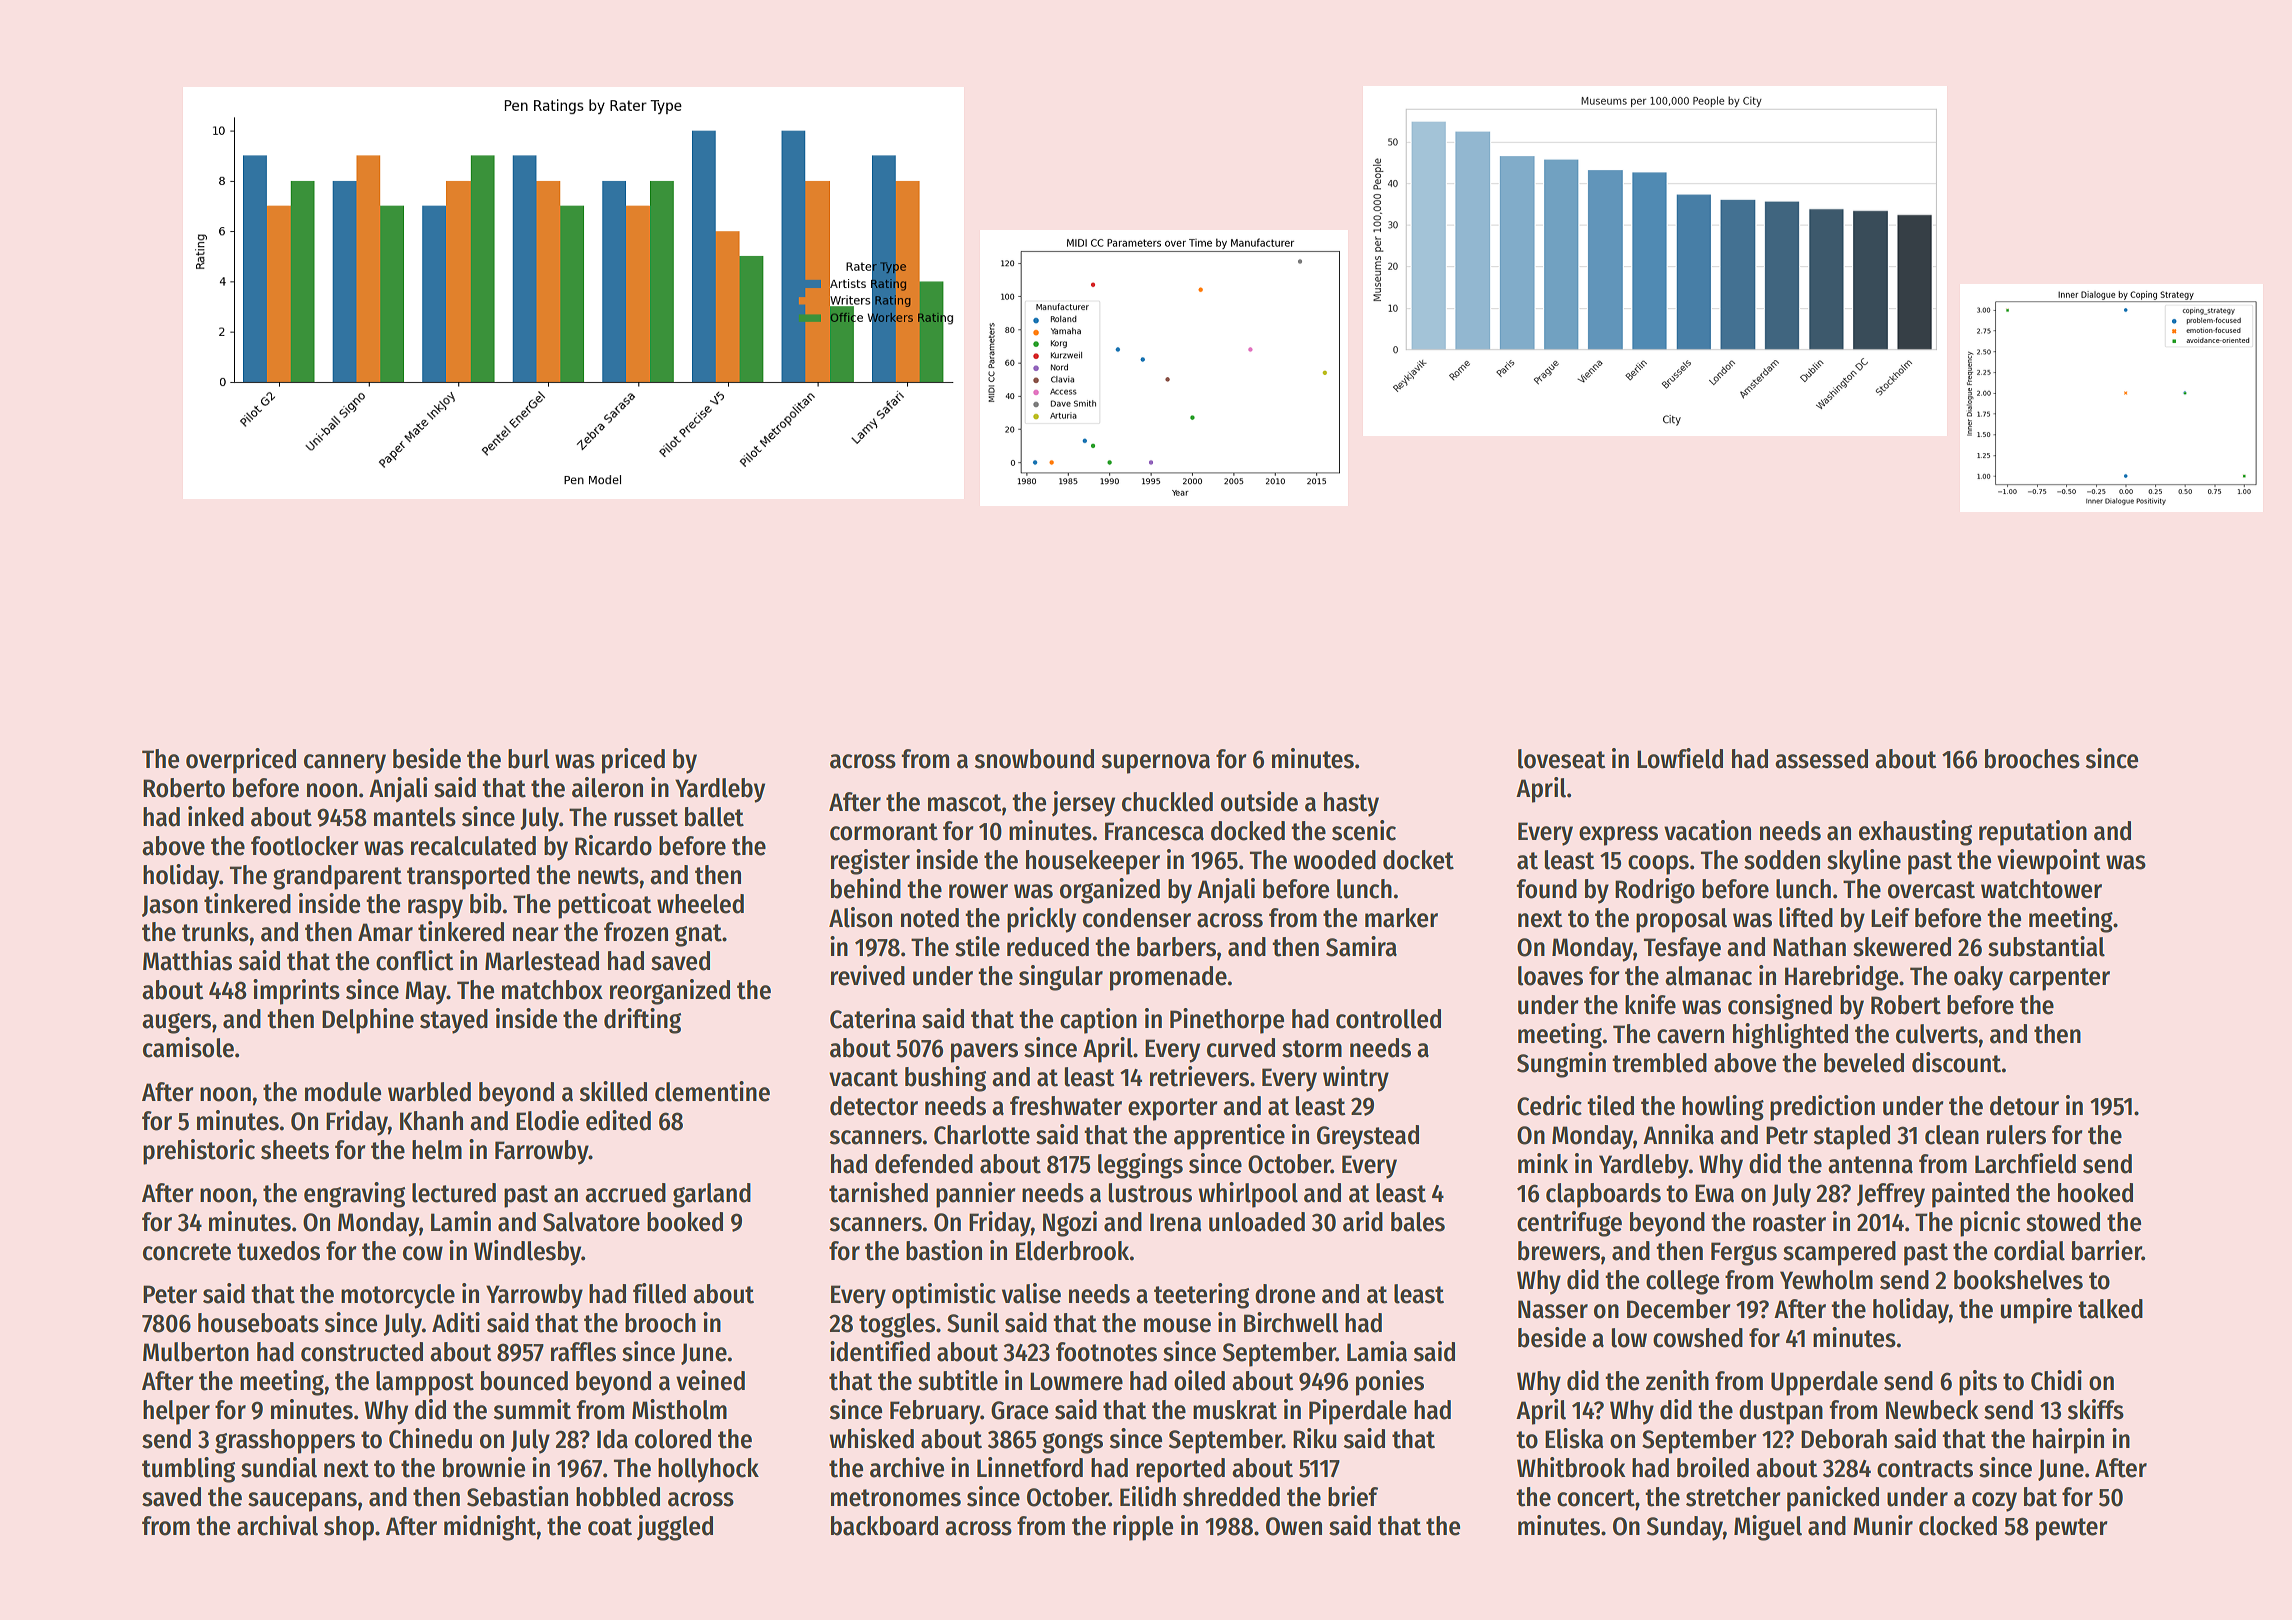  Describe the element at coordinates (1782, 860) in the document. I see `sodden` at that location.
